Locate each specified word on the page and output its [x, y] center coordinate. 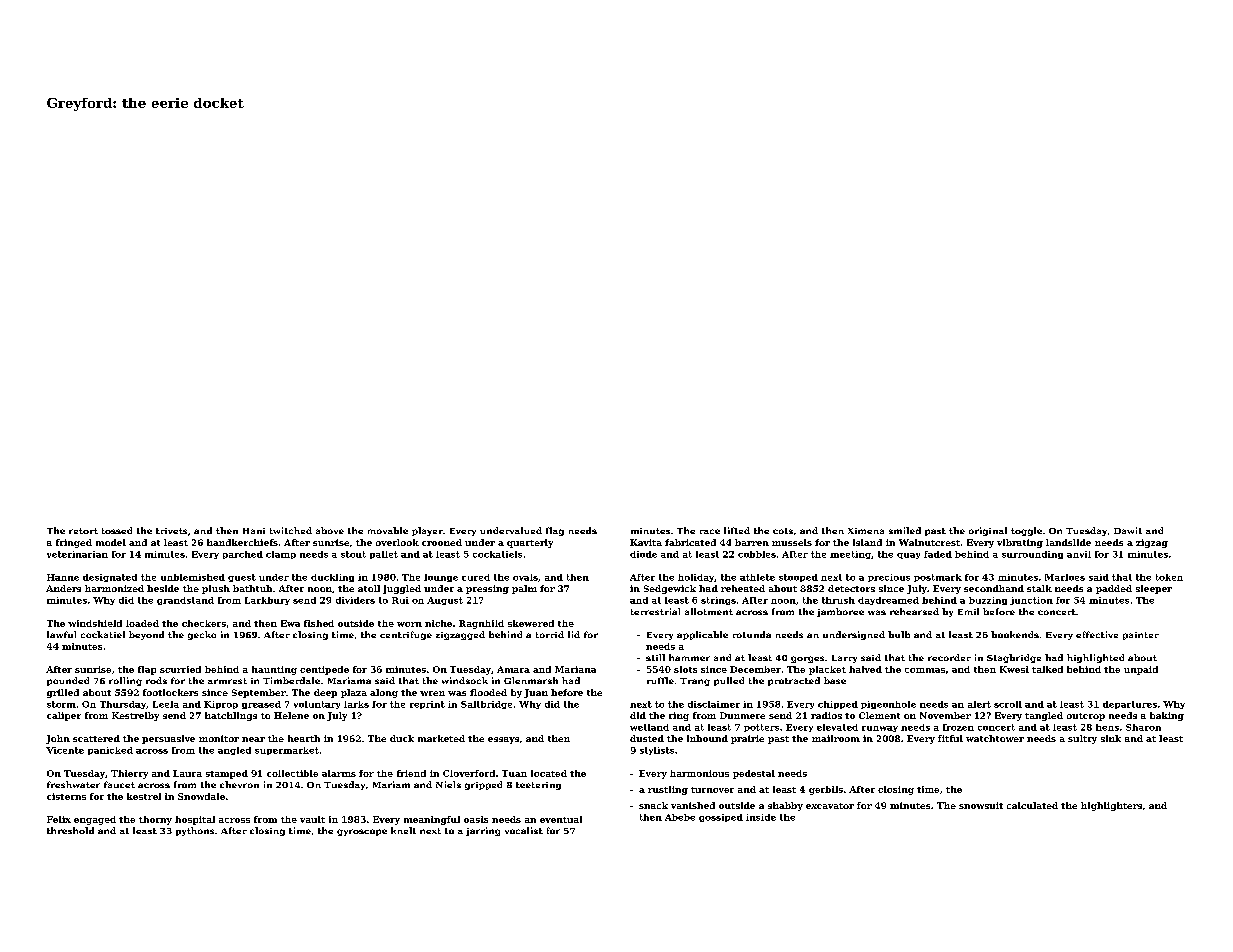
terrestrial [655, 611]
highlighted [1095, 658]
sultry [1082, 739]
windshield [95, 623]
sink [1111, 738]
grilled [63, 693]
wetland [649, 727]
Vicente [65, 750]
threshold [70, 830]
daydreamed [888, 601]
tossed [117, 530]
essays [503, 740]
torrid [550, 634]
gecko [202, 635]
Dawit [1128, 530]
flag [555, 531]
